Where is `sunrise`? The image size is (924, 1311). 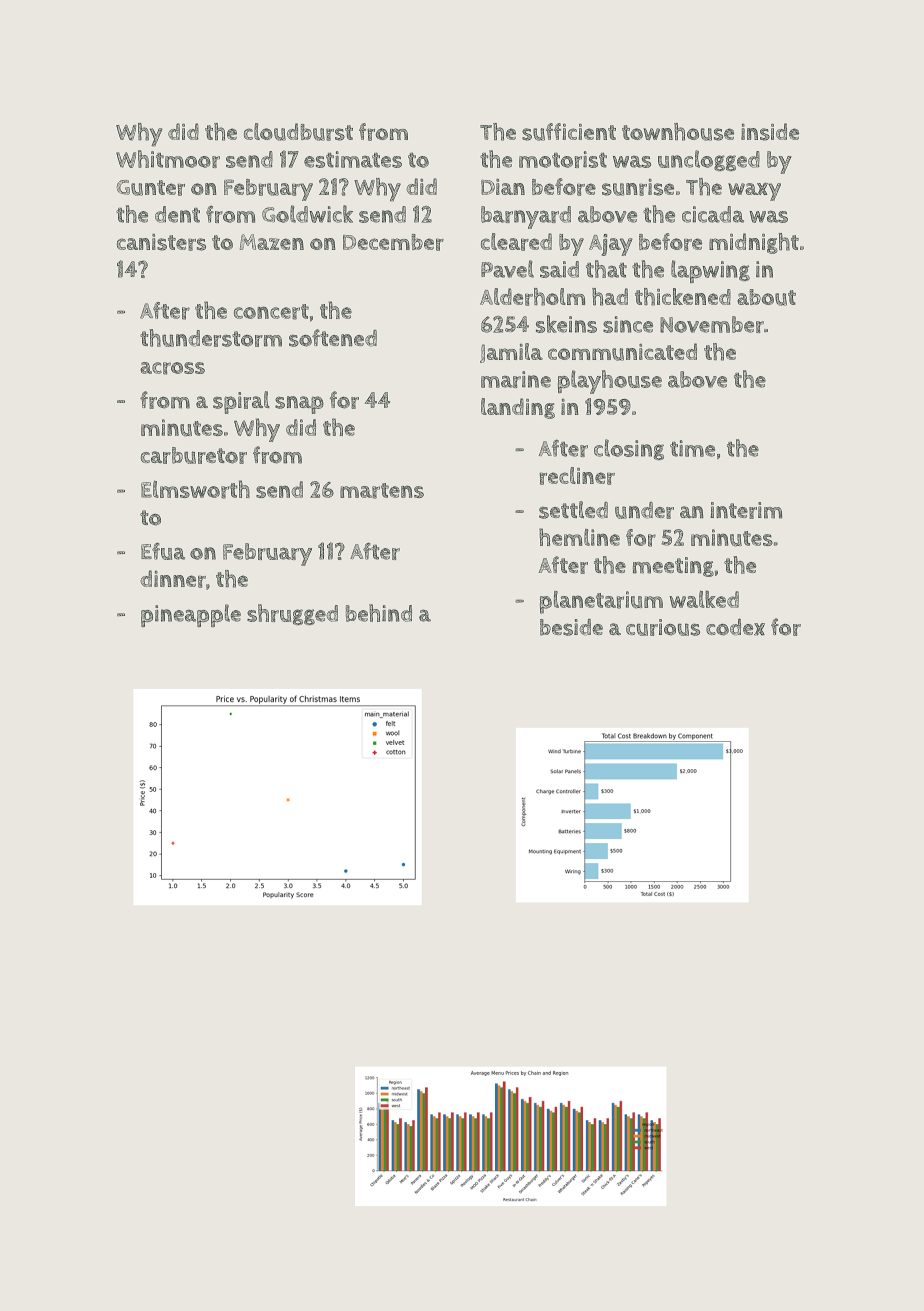
sunrise is located at coordinates (638, 187).
